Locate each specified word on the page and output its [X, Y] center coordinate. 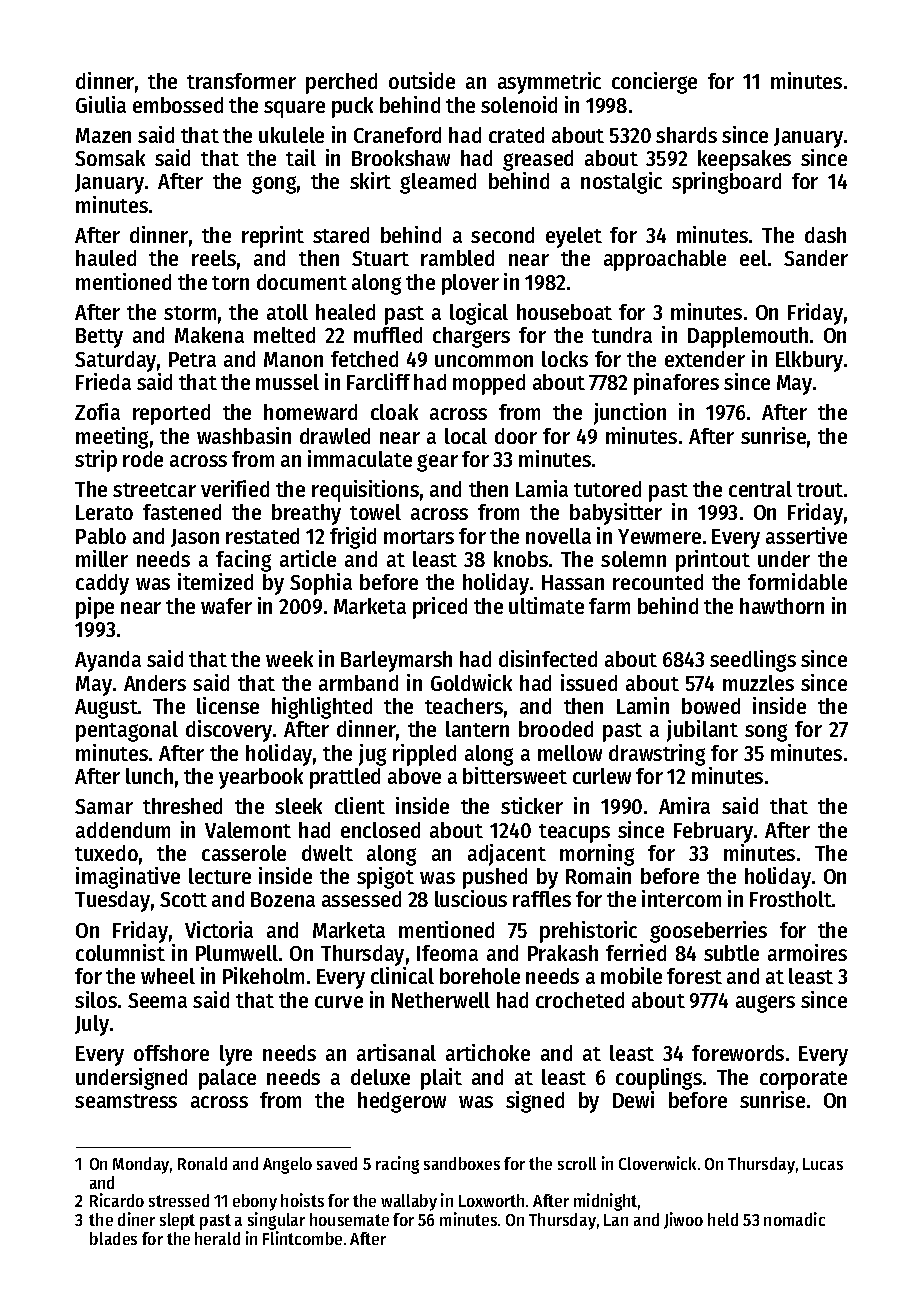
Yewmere [659, 536]
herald [217, 1238]
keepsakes [744, 160]
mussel [287, 382]
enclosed [380, 830]
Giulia [101, 104]
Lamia [542, 488]
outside [422, 80]
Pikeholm [263, 975]
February [713, 832]
